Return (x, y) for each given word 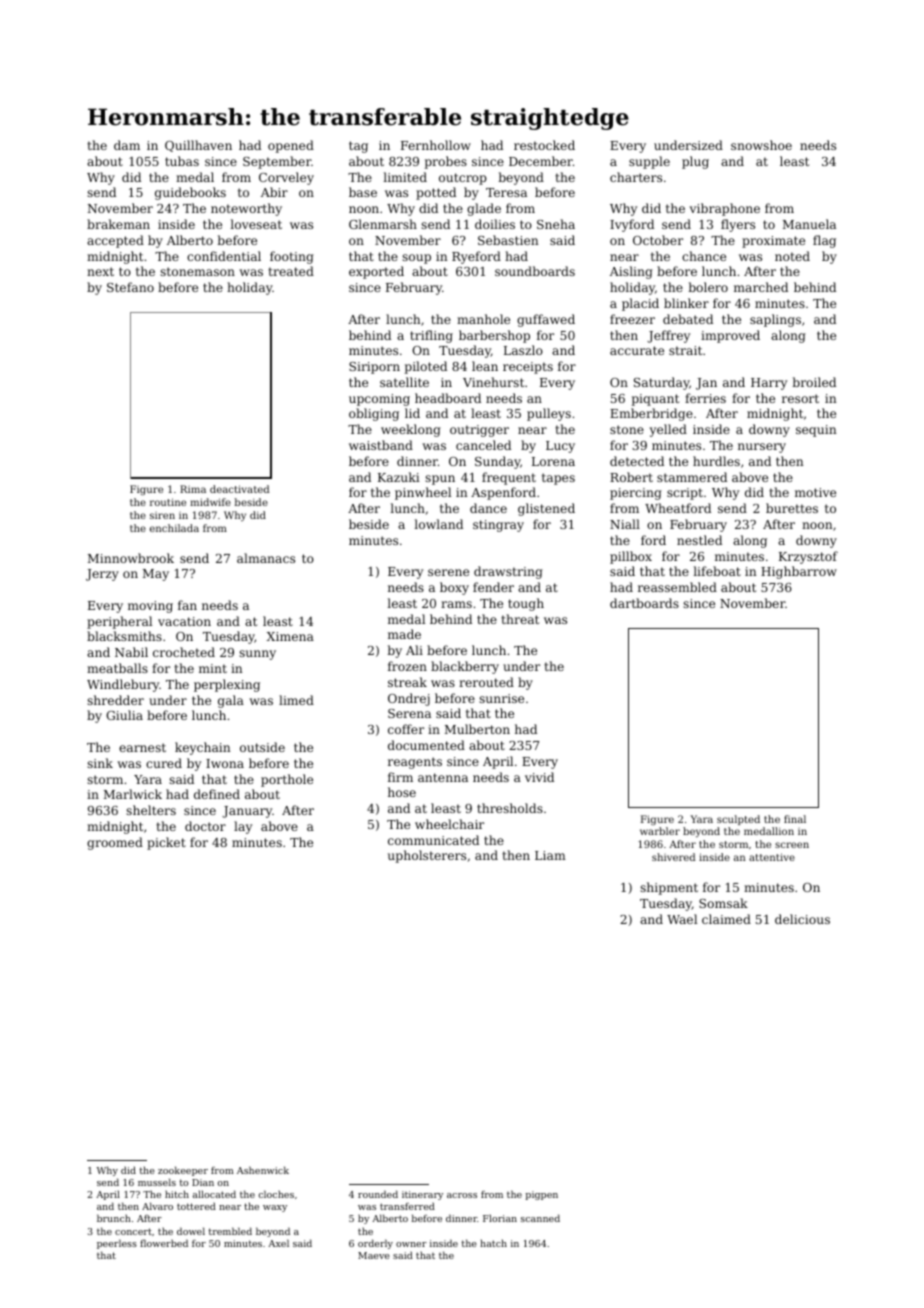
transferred (407, 1206)
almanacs (266, 558)
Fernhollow (436, 145)
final (795, 819)
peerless (117, 1244)
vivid (539, 777)
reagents (415, 763)
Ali (414, 650)
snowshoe (761, 145)
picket (166, 843)
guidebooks (190, 193)
